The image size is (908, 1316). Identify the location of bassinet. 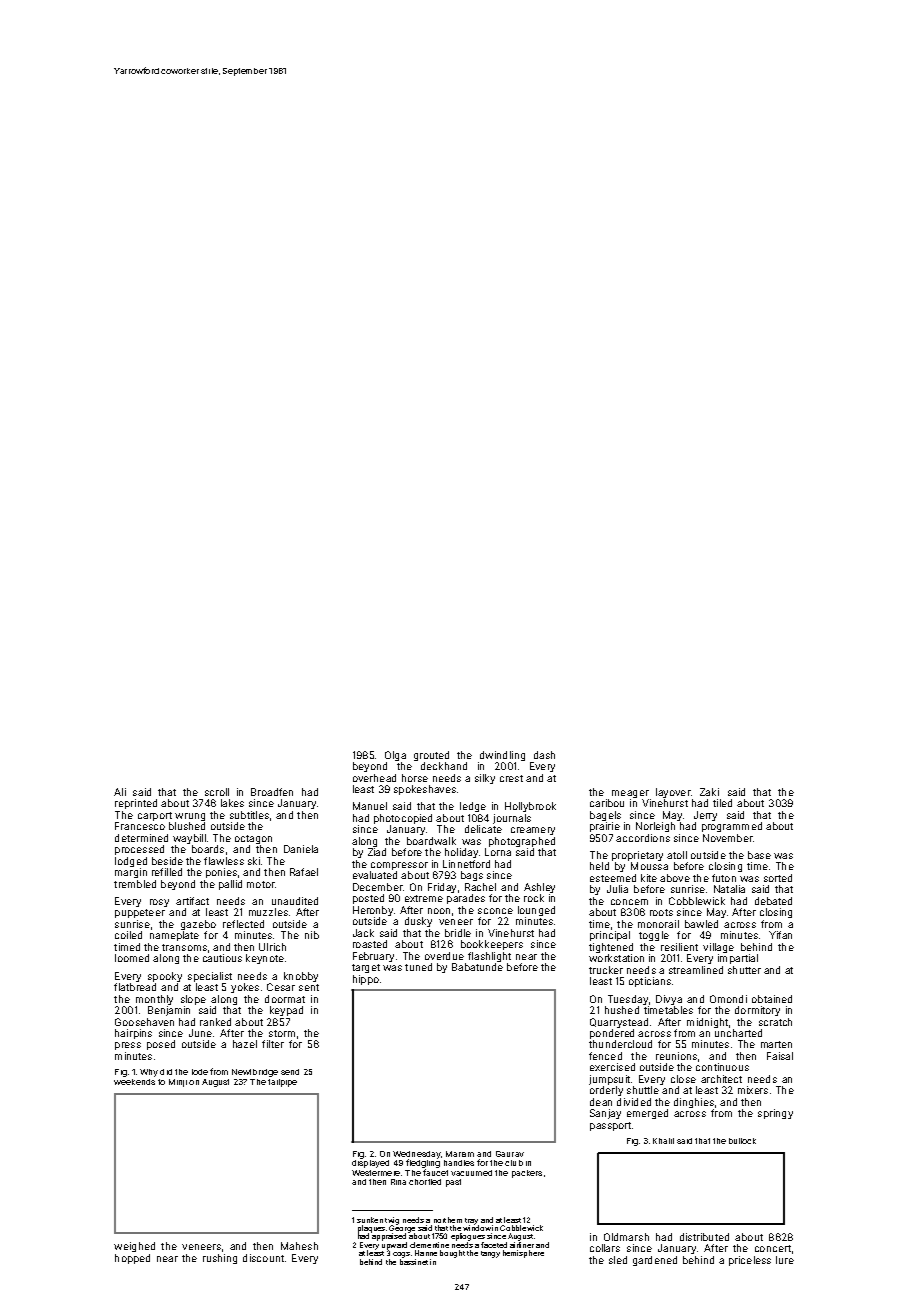
(414, 1262).
